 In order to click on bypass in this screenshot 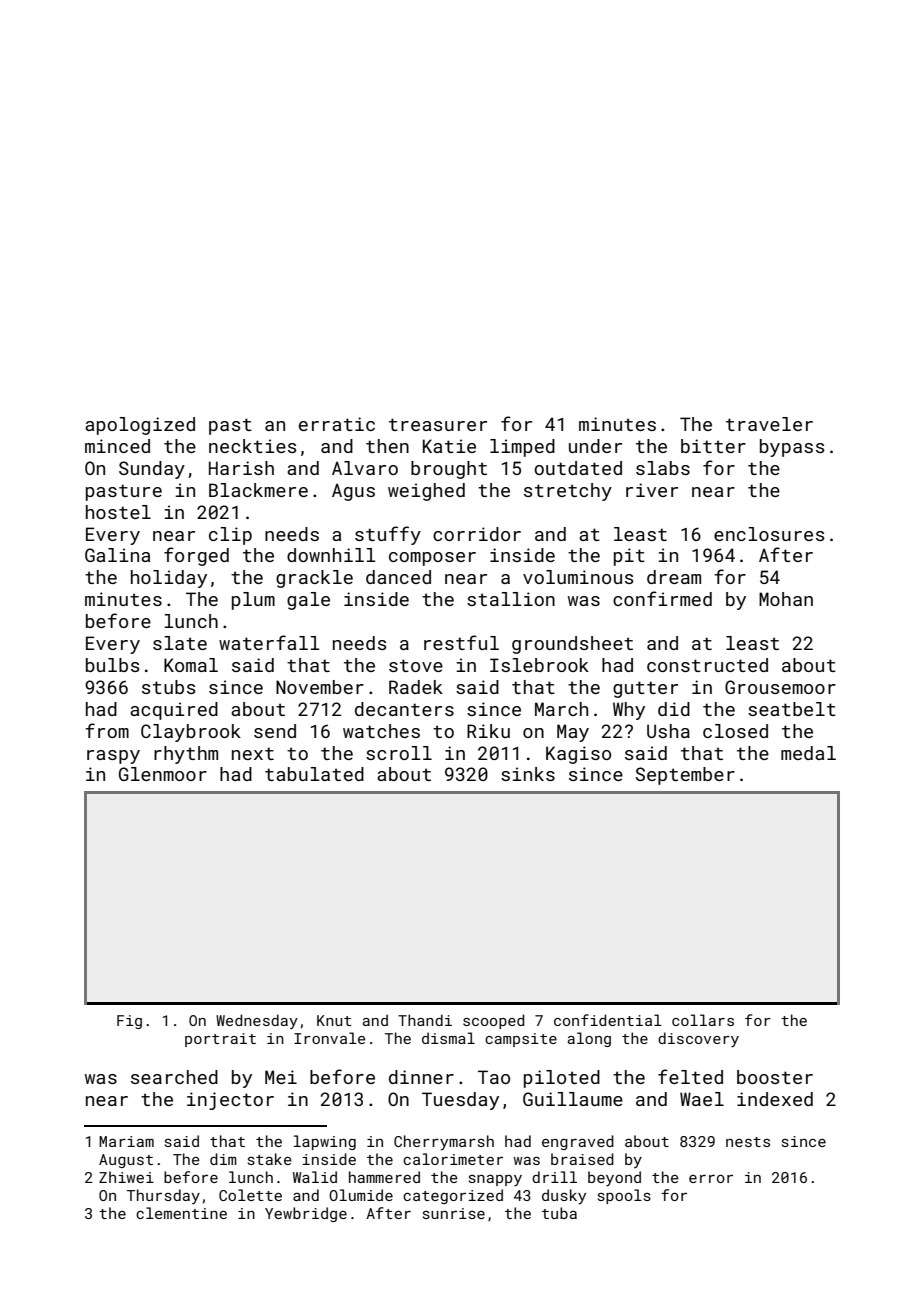, I will do `click(792, 448)`.
